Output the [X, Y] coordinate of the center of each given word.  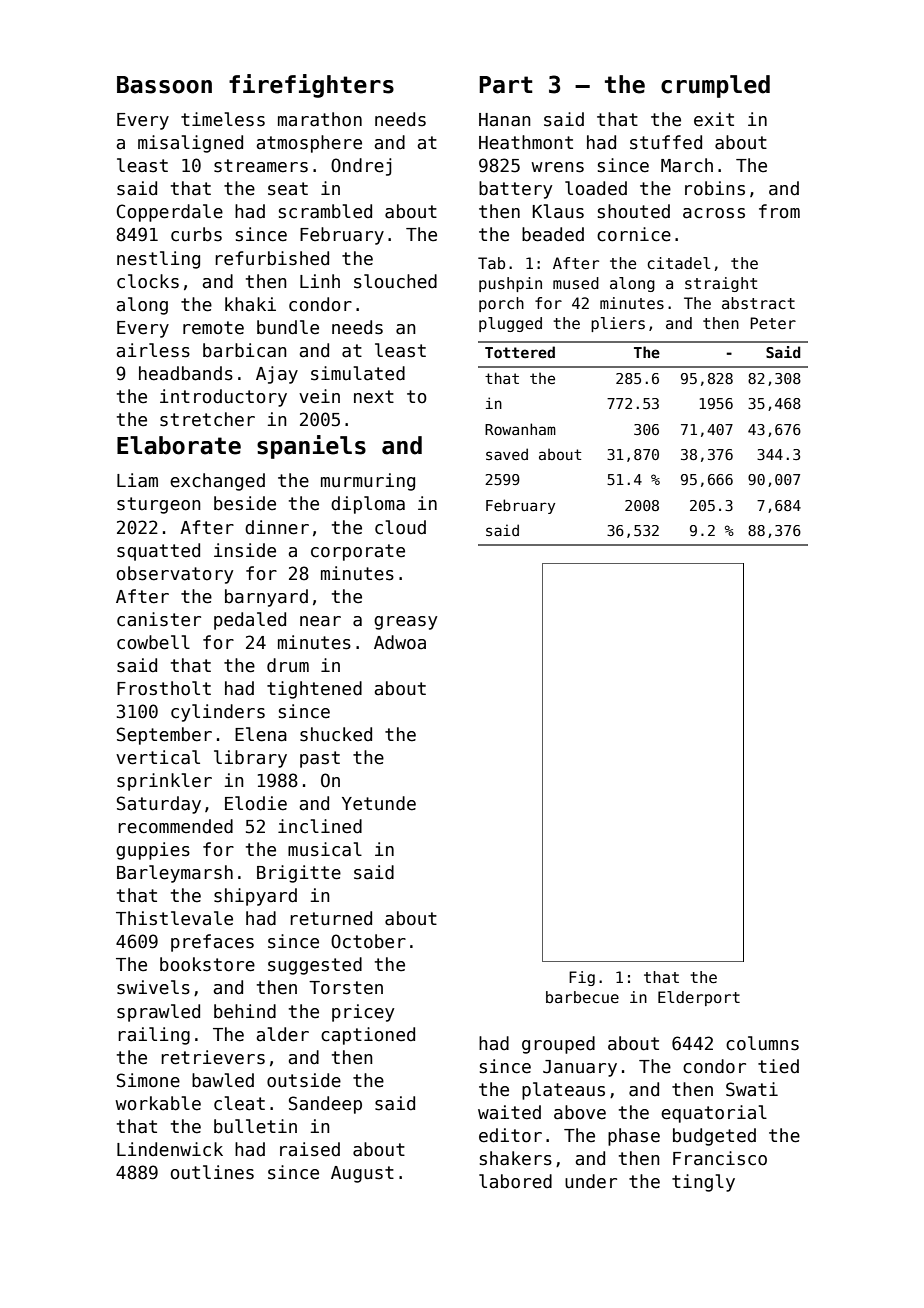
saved [507, 454]
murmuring [368, 482]
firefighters [311, 86]
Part [506, 85]
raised [310, 1149]
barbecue [582, 997]
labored [515, 1181]
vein [319, 396]
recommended [175, 826]
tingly [703, 1183]
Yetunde [379, 803]
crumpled [715, 86]
